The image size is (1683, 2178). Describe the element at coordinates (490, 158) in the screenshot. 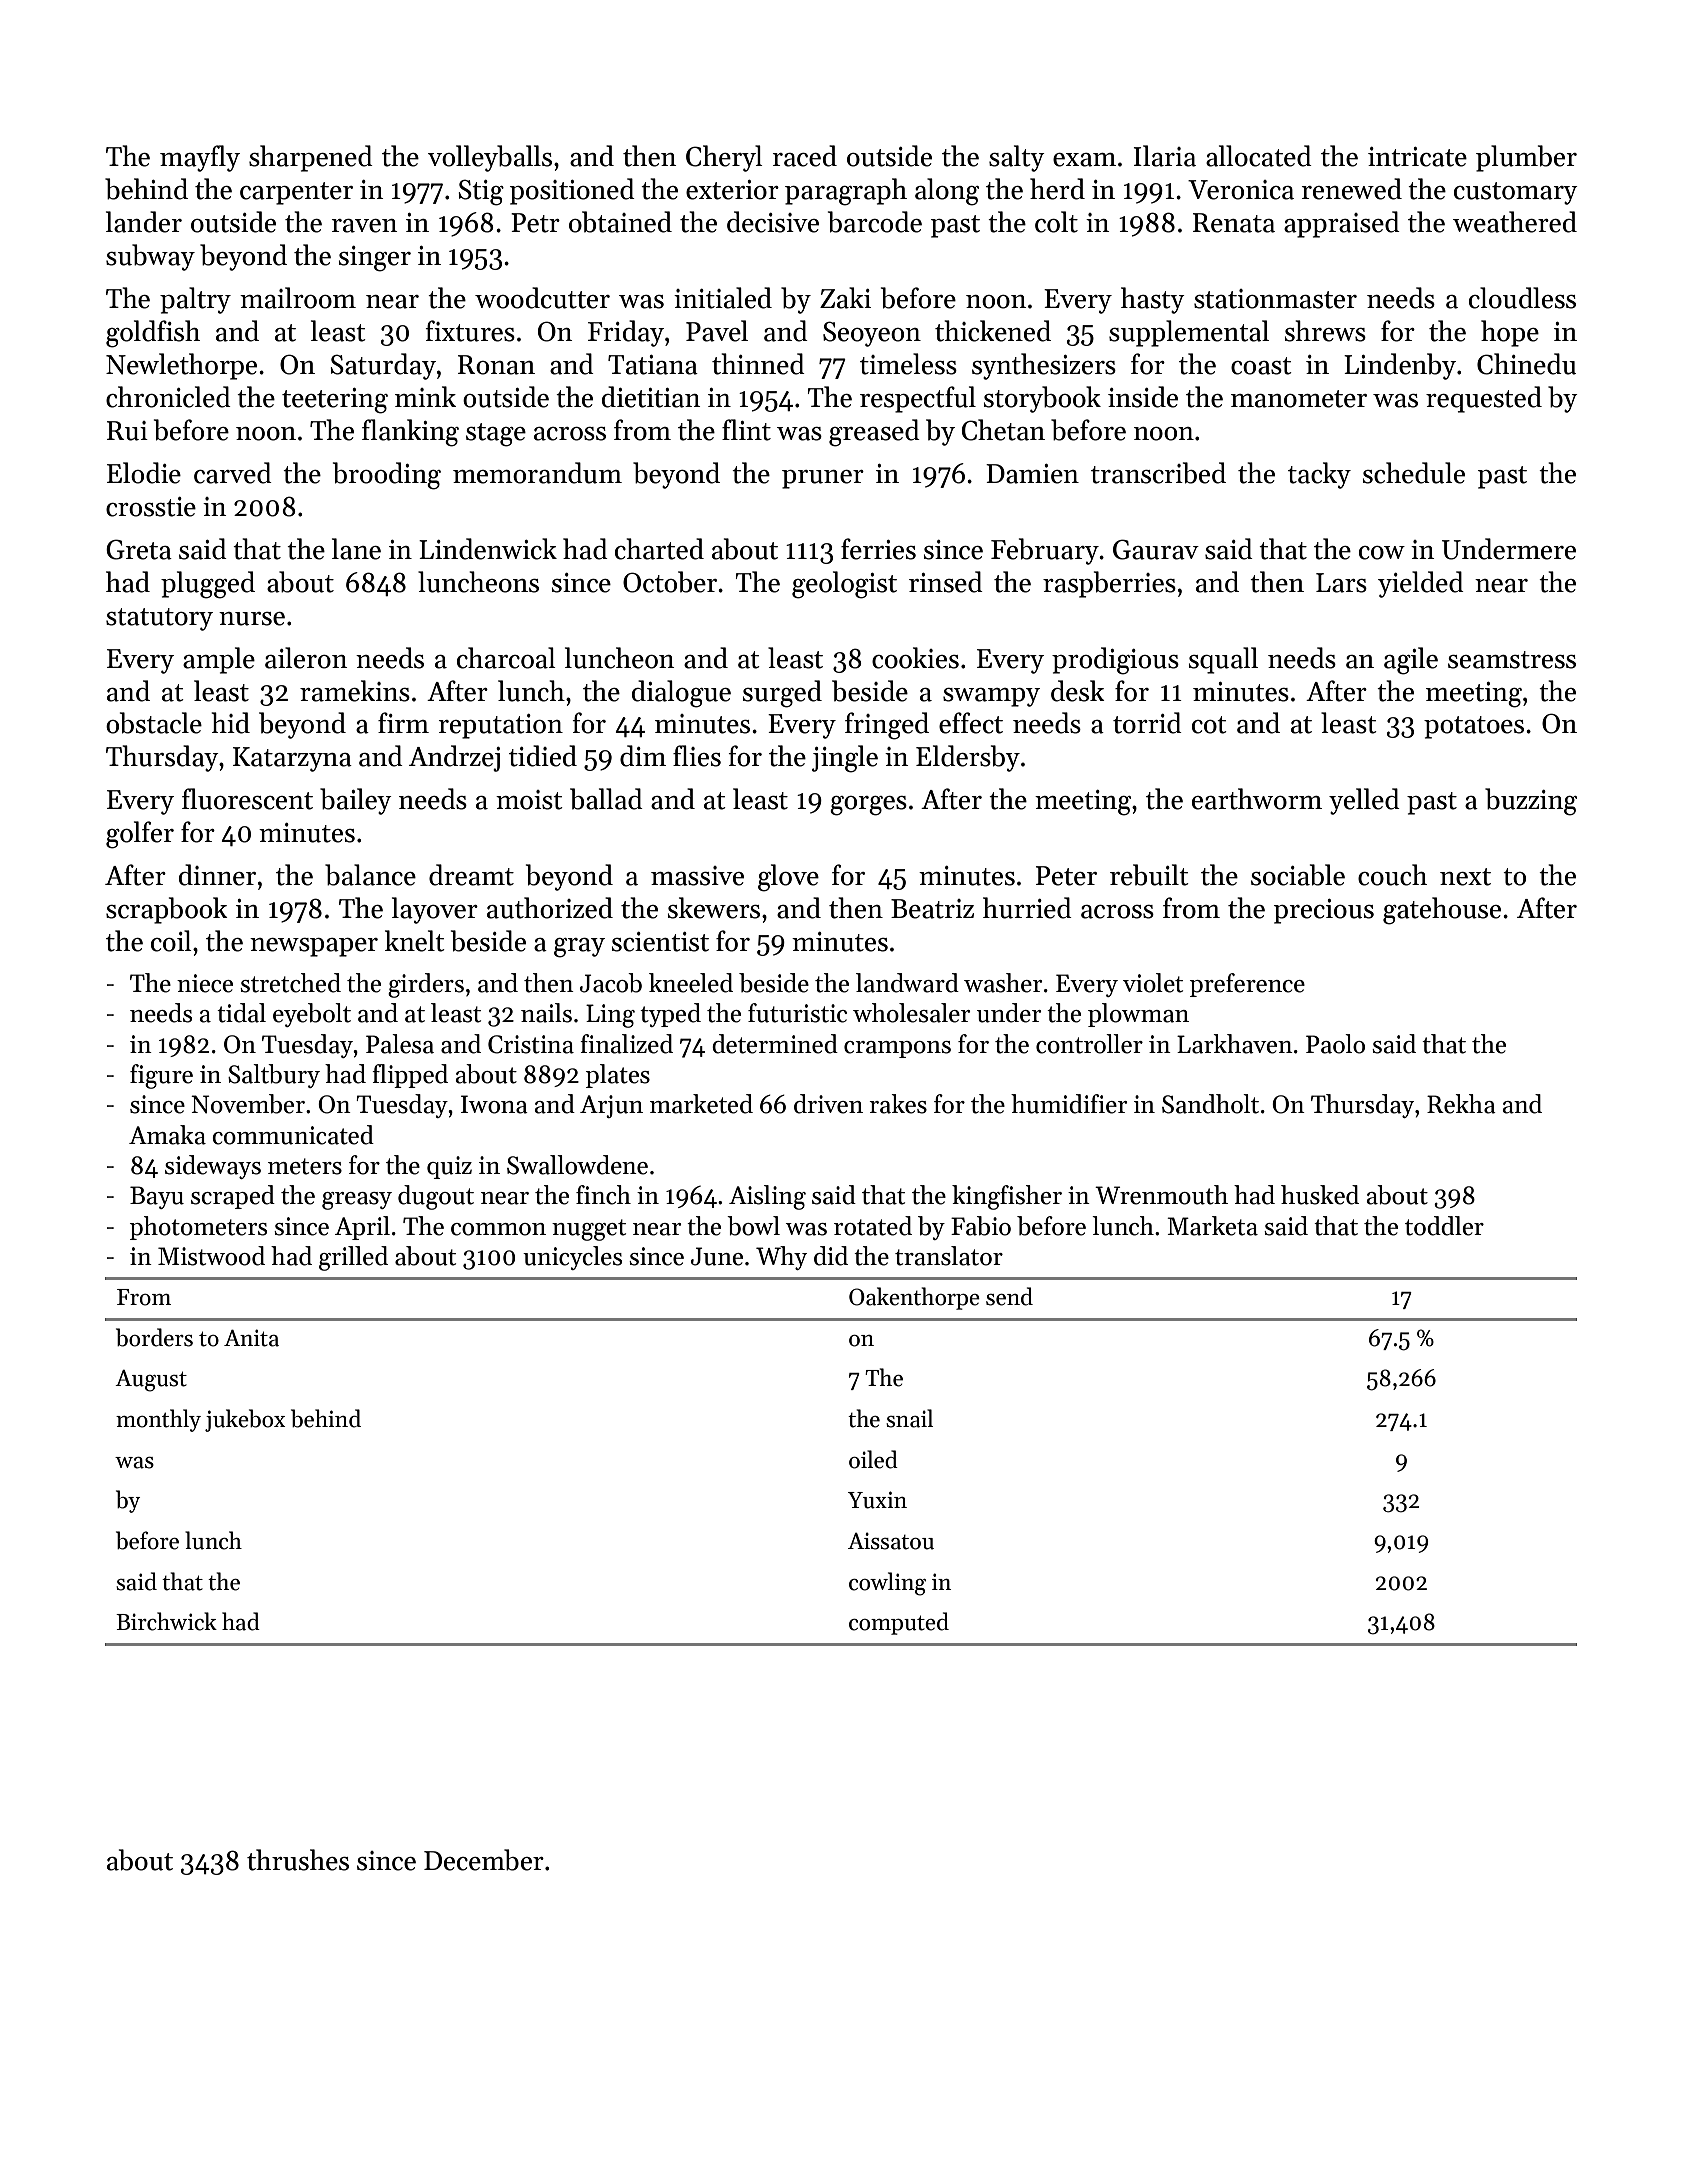

I see `volleyballs` at that location.
